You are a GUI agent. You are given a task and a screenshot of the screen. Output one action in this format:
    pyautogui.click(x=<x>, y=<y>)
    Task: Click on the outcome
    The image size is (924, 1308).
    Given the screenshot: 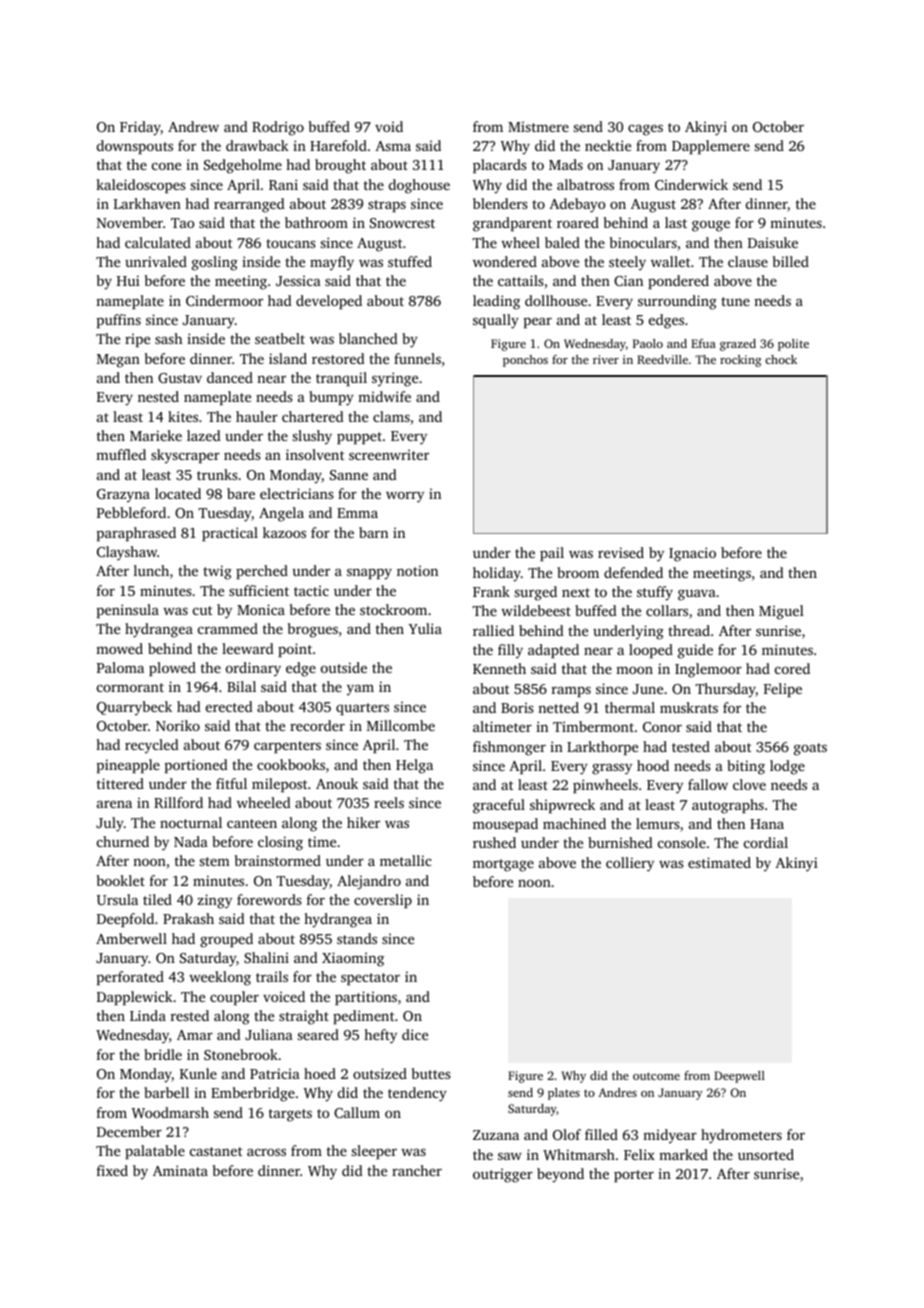 What is the action you would take?
    pyautogui.click(x=656, y=1076)
